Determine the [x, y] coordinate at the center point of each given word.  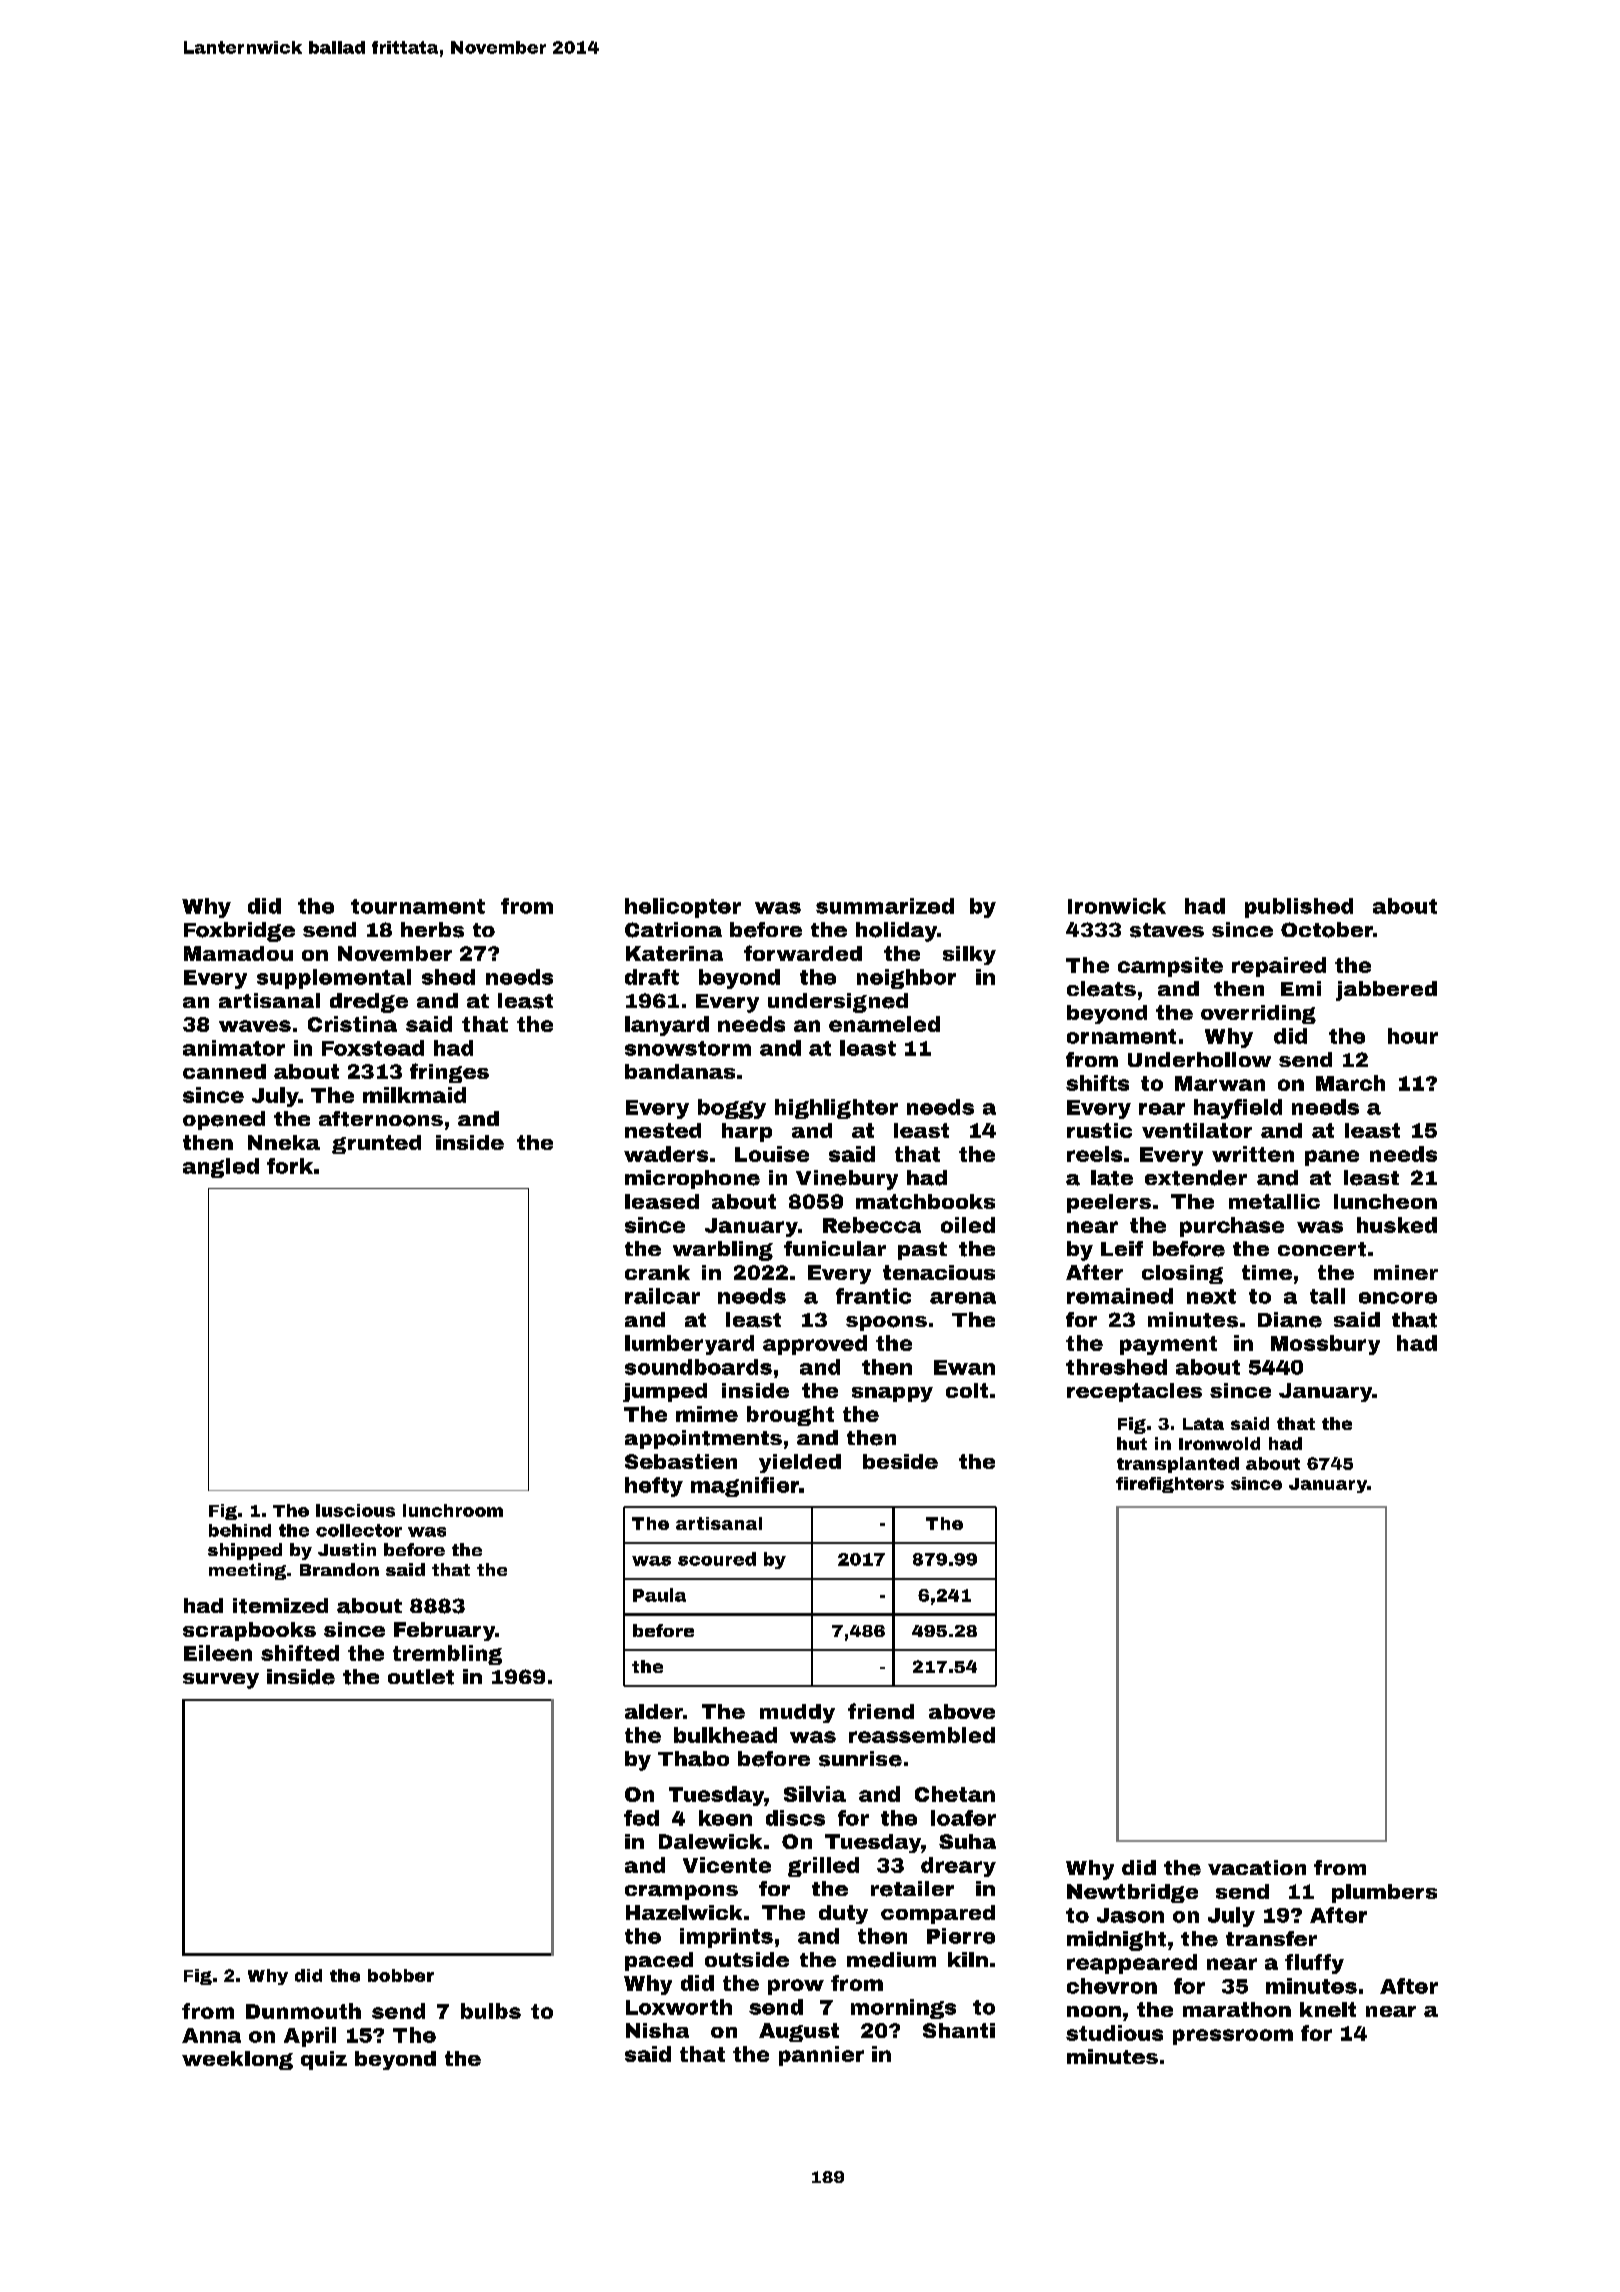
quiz [324, 2060]
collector [359, 1530]
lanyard [667, 1026]
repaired [1279, 967]
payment [1168, 1345]
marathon [1237, 2009]
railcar [662, 1296]
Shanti [959, 2030]
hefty [654, 1487]
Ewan [964, 1367]
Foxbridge [239, 932]
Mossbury [1325, 1345]
